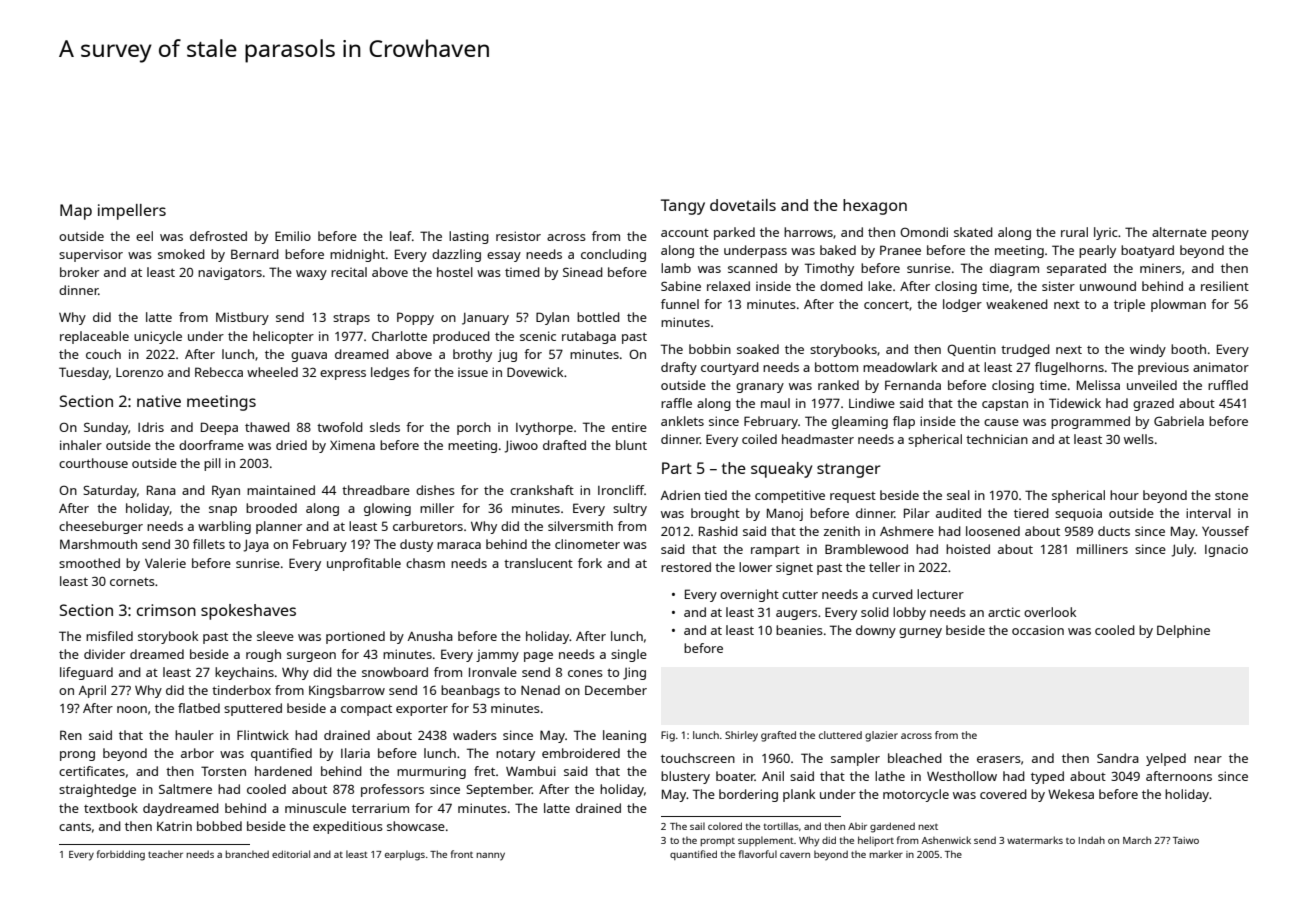 The height and width of the screenshot is (924, 1308). I want to click on cavern, so click(795, 855).
